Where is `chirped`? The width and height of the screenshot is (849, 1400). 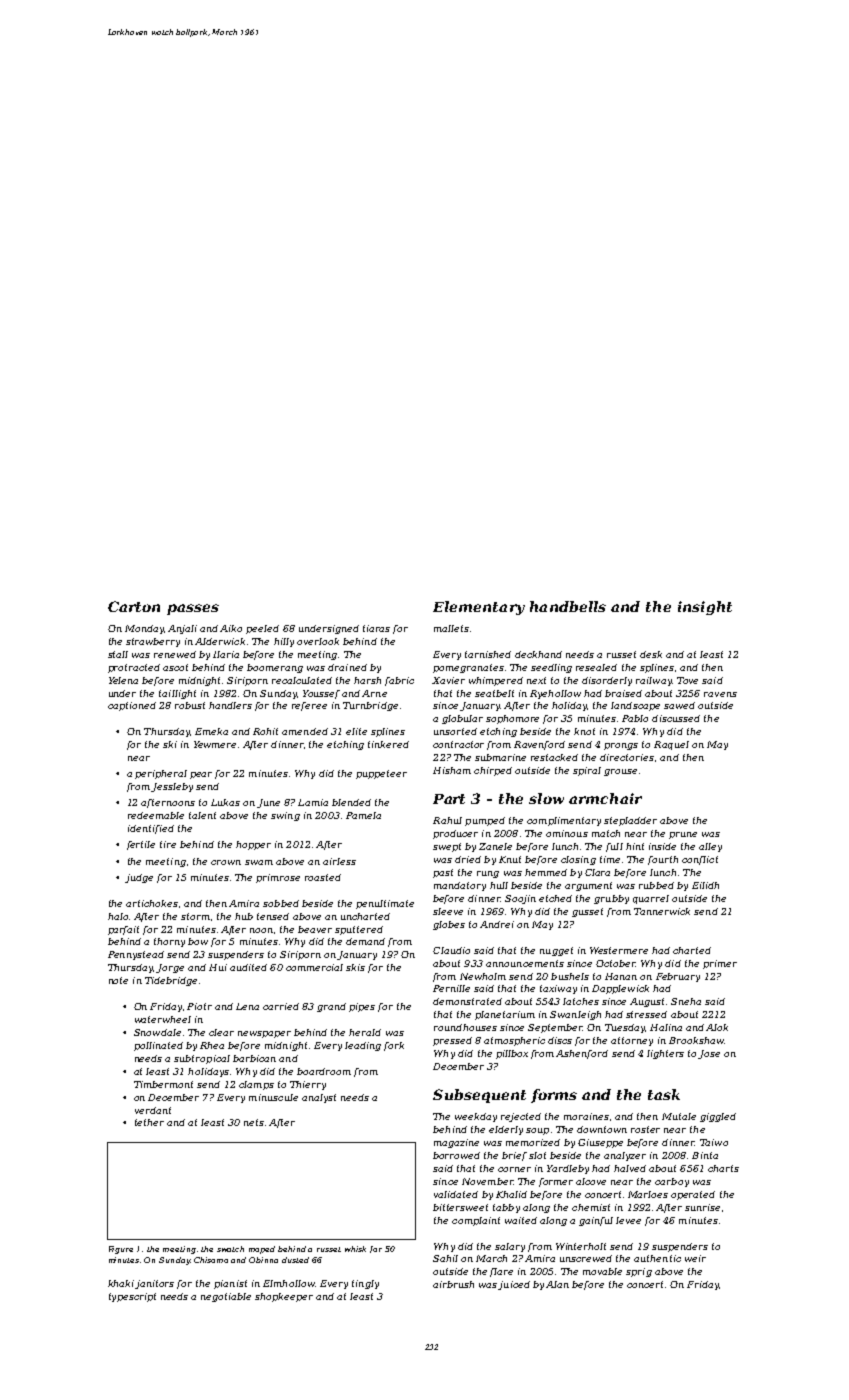 chirped is located at coordinates (493, 771).
